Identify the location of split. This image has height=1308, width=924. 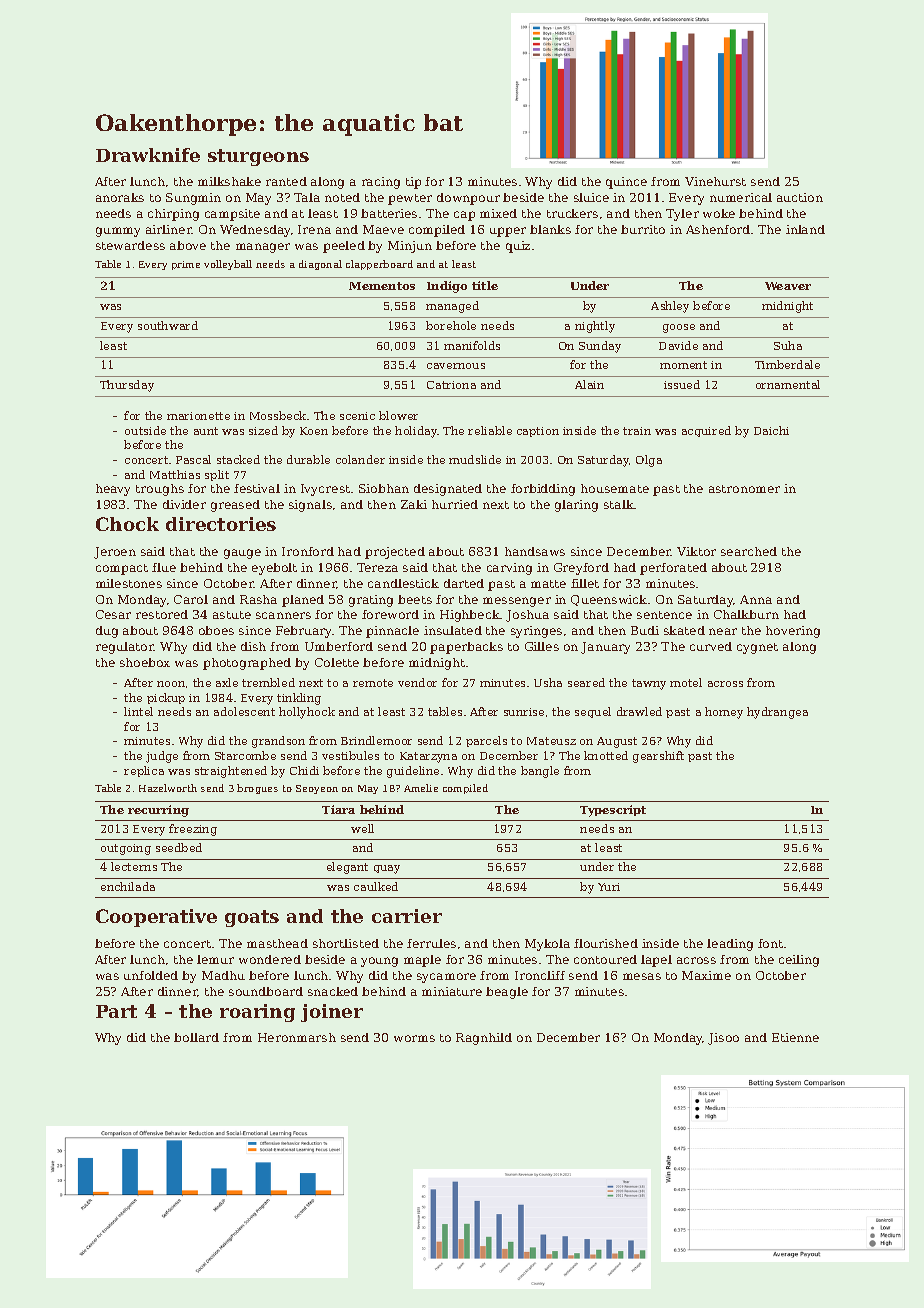
(217, 475).
